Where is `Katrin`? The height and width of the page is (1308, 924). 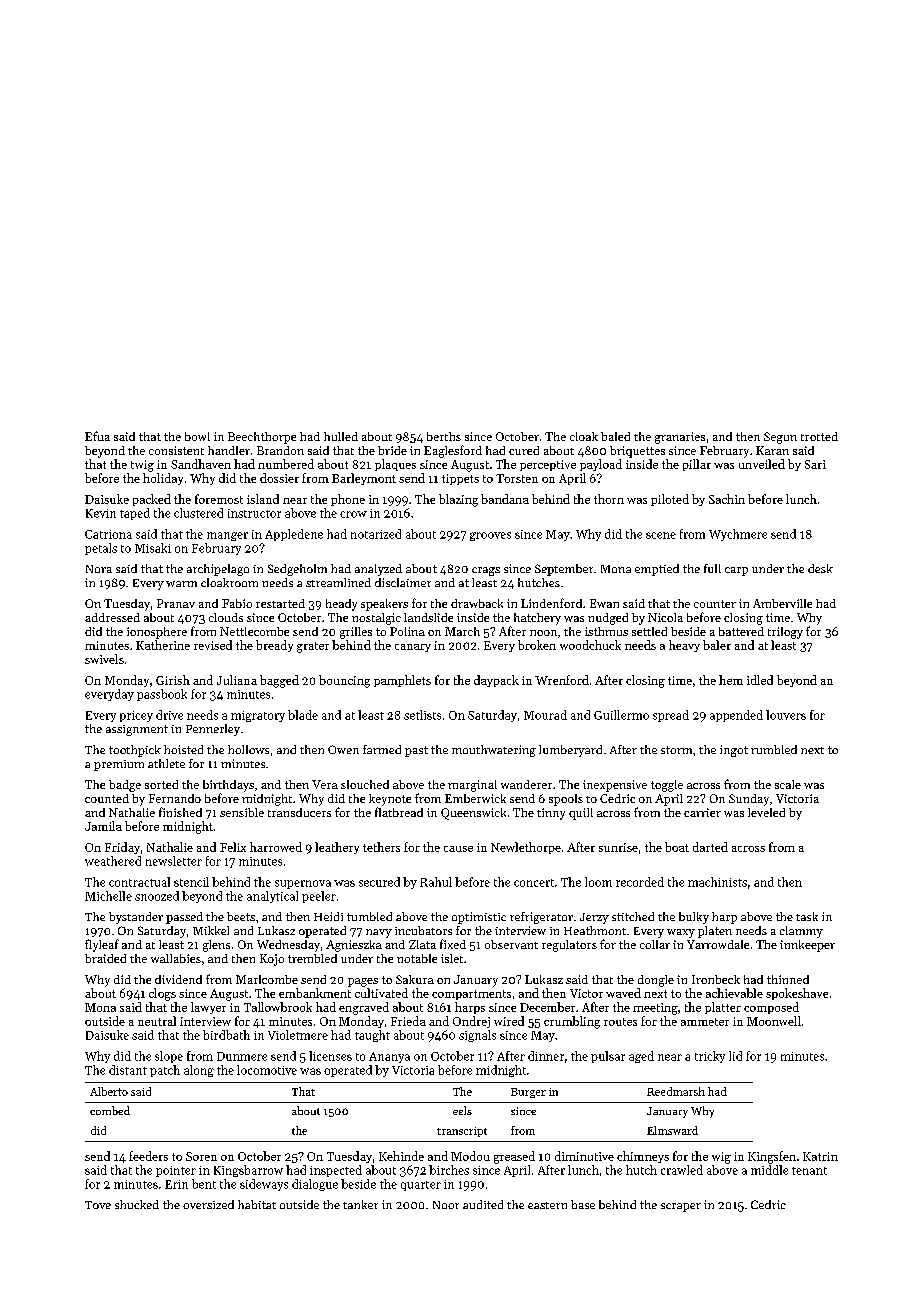
Katrin is located at coordinates (820, 1156).
